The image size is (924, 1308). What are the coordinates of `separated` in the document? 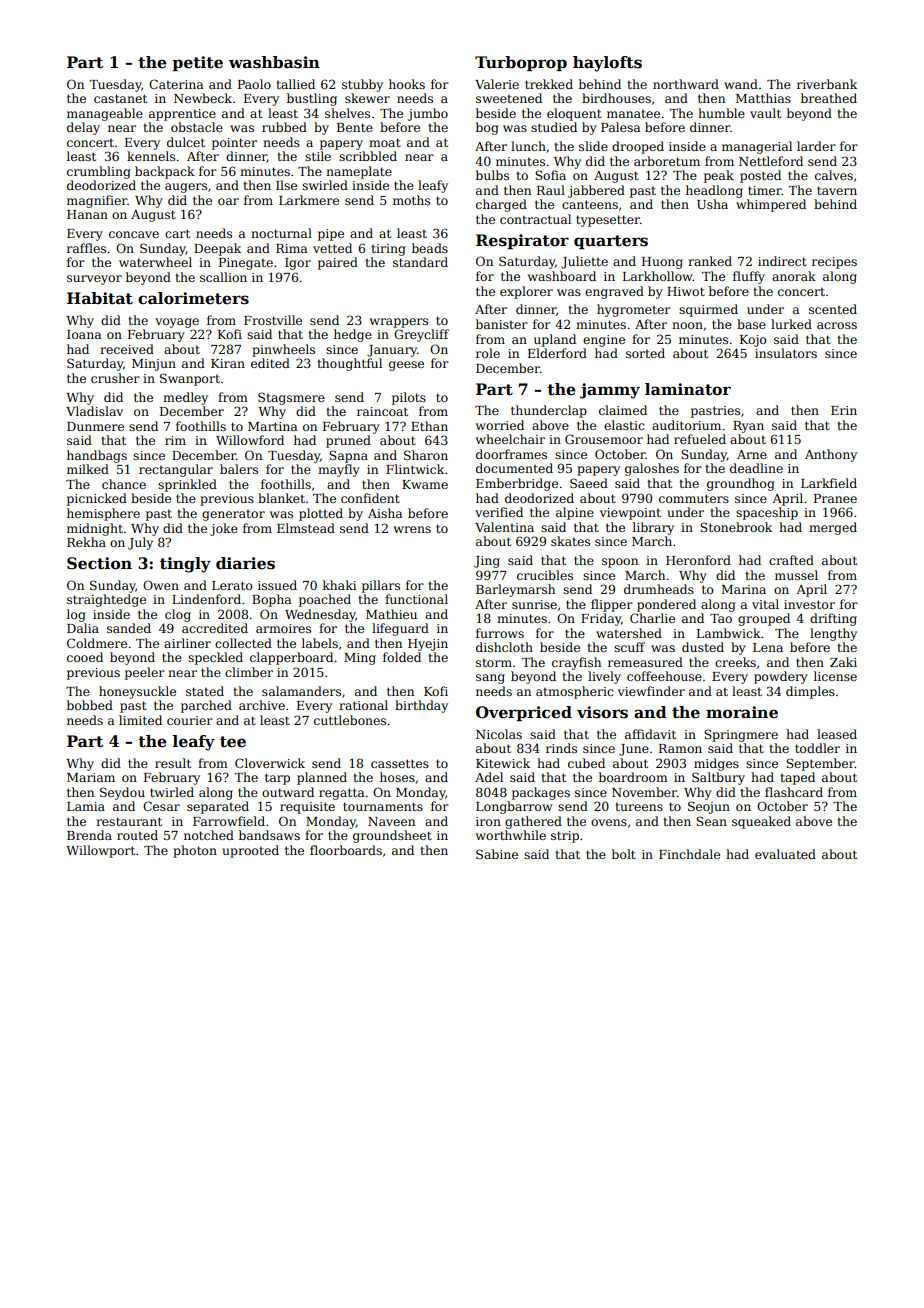 It's located at (218, 807).
